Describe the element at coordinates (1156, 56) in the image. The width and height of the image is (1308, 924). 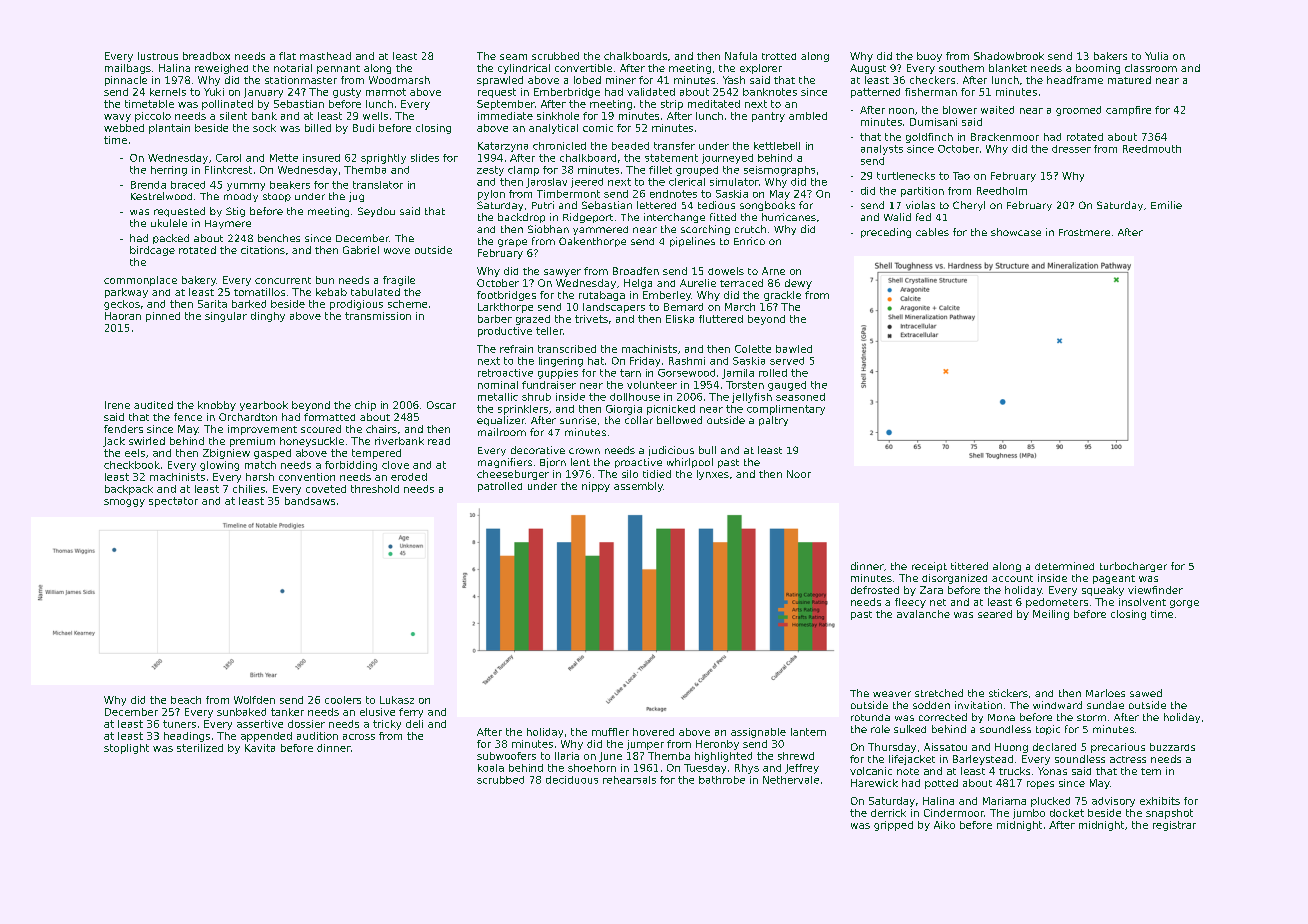
I see `Yulia` at that location.
